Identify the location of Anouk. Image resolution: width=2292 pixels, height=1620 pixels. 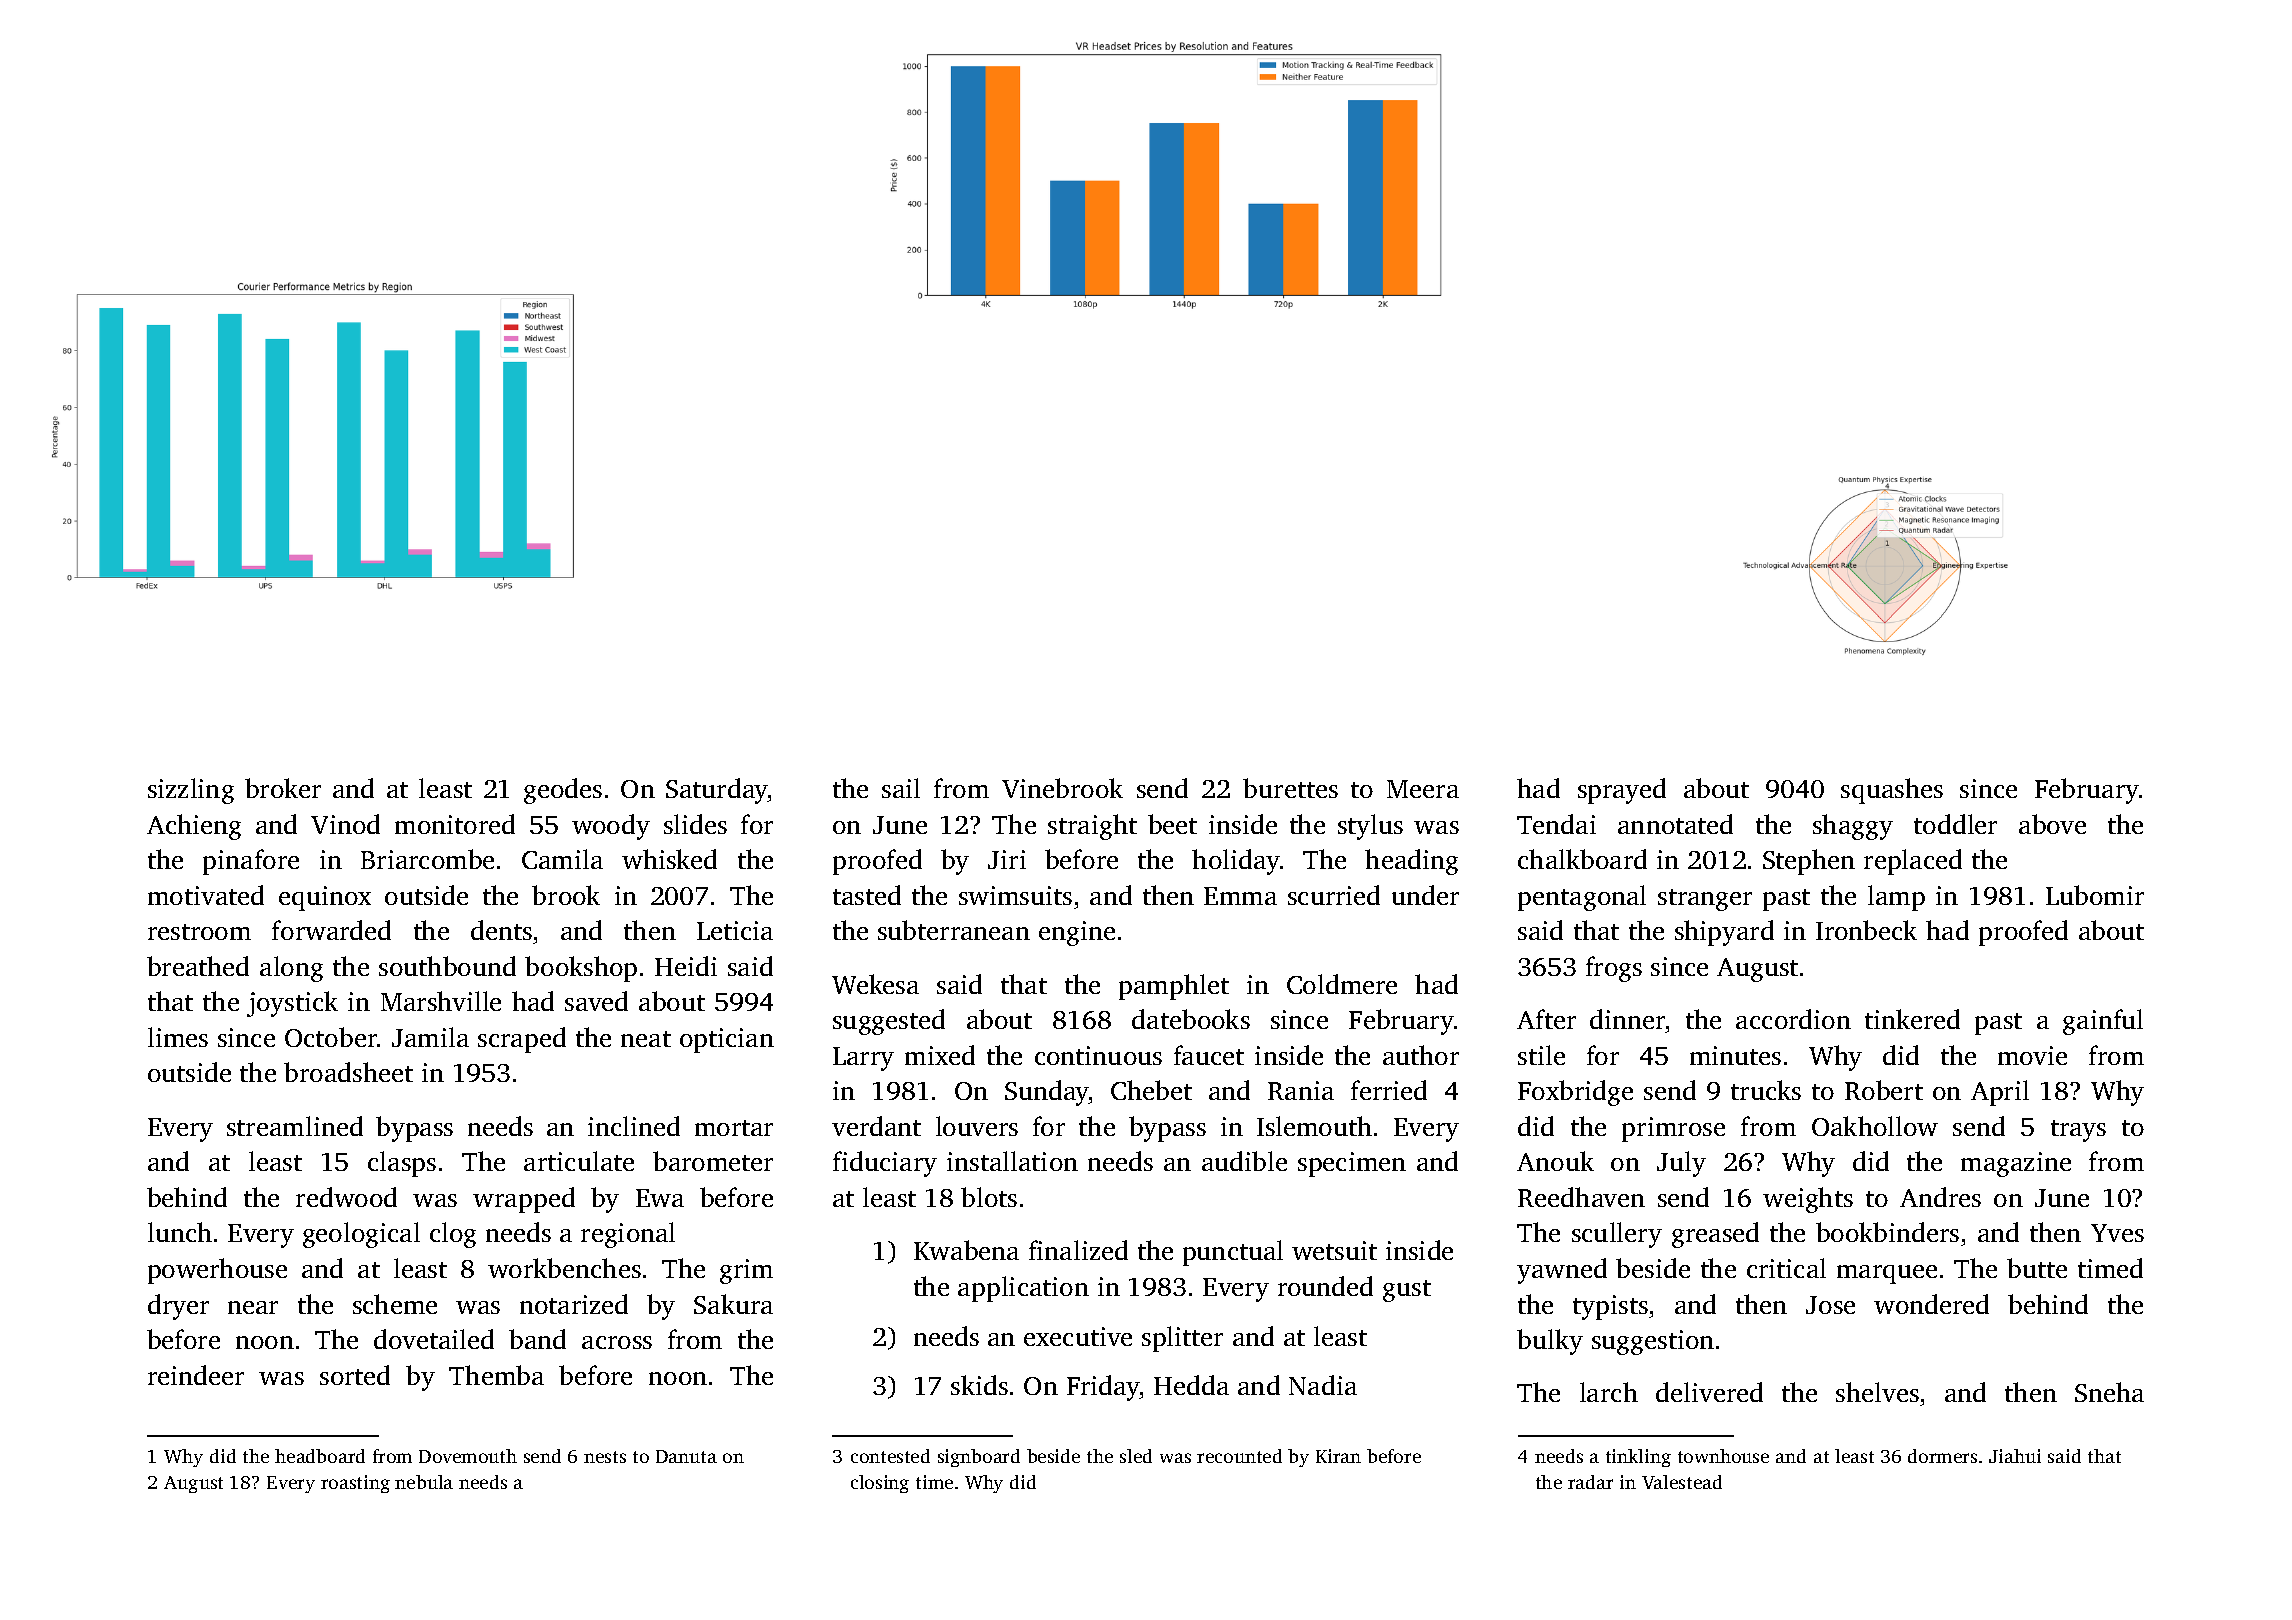
(1555, 1161).
